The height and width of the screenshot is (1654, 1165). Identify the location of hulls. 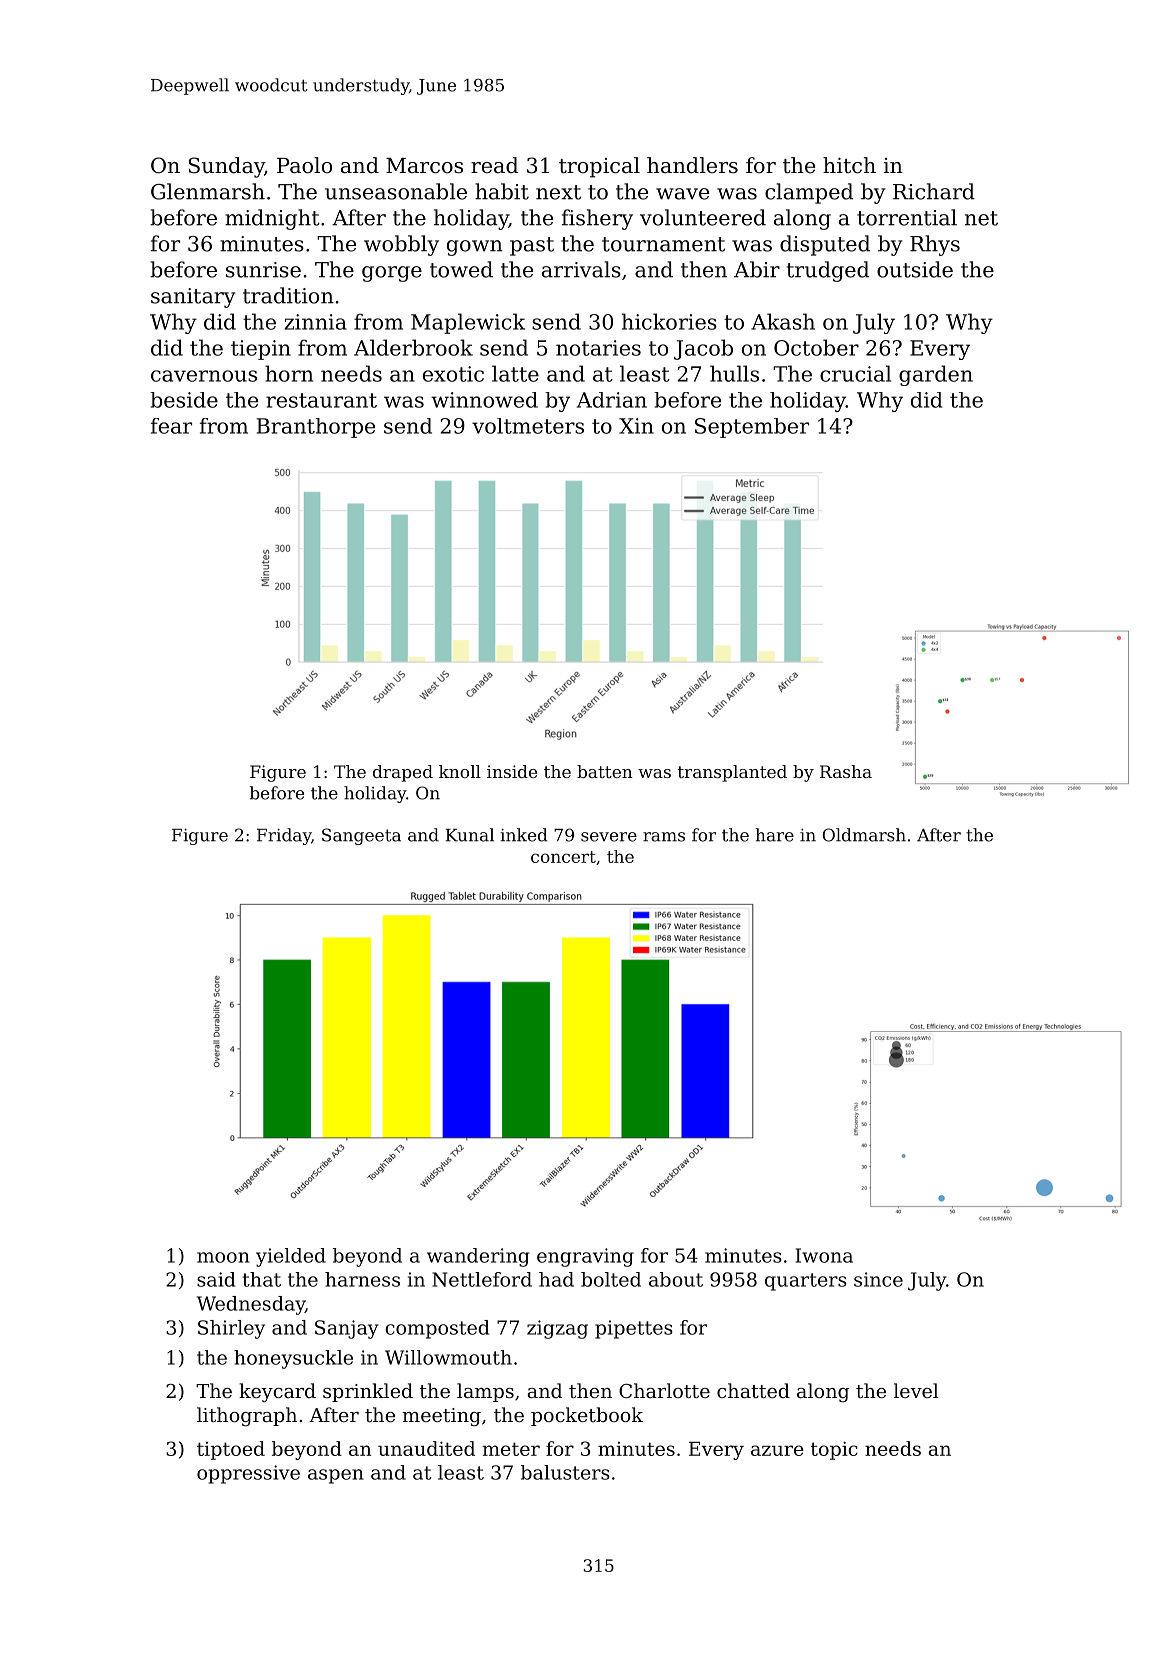
(734, 373).
